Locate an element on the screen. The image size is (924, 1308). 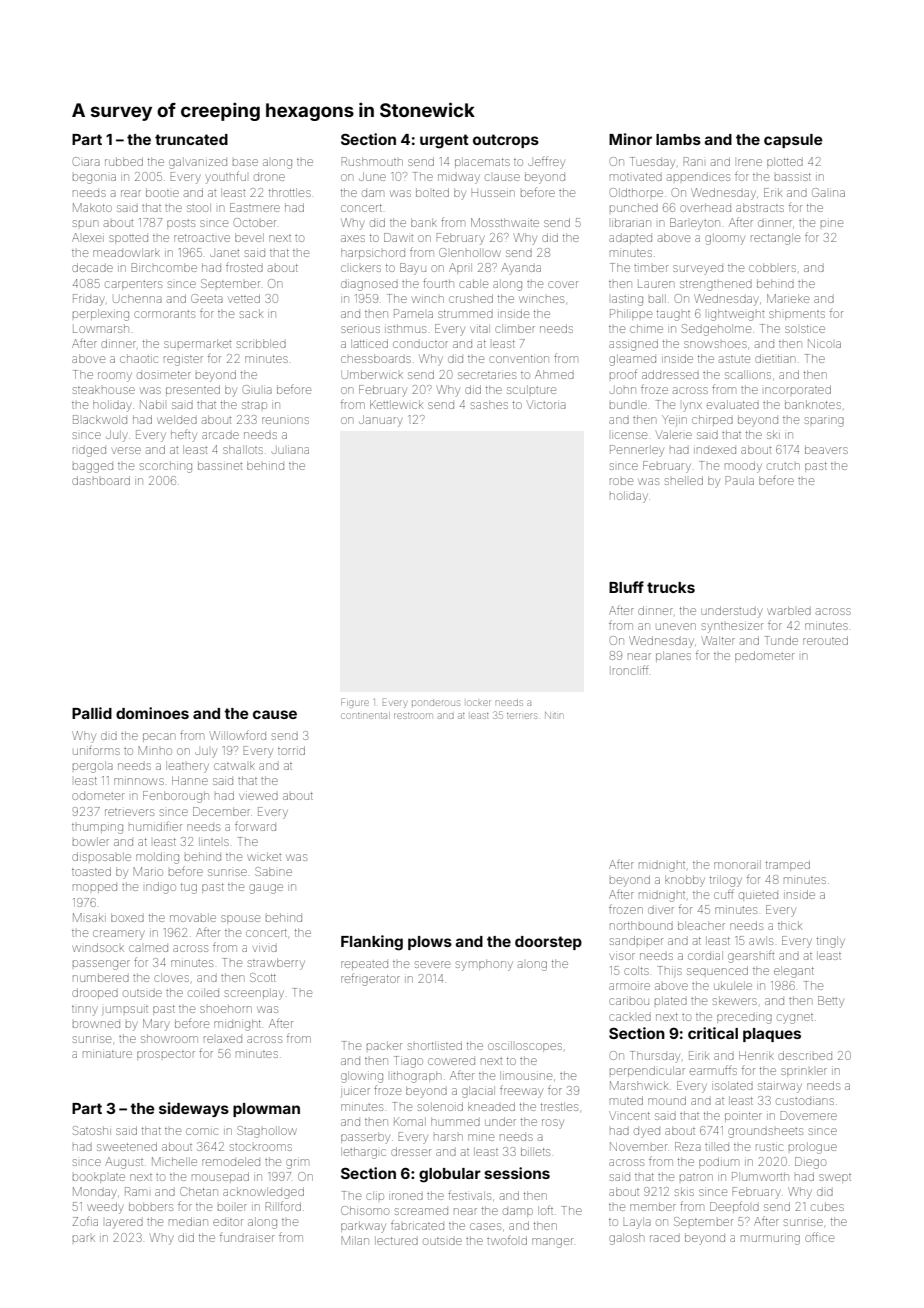
sparing is located at coordinates (824, 422).
